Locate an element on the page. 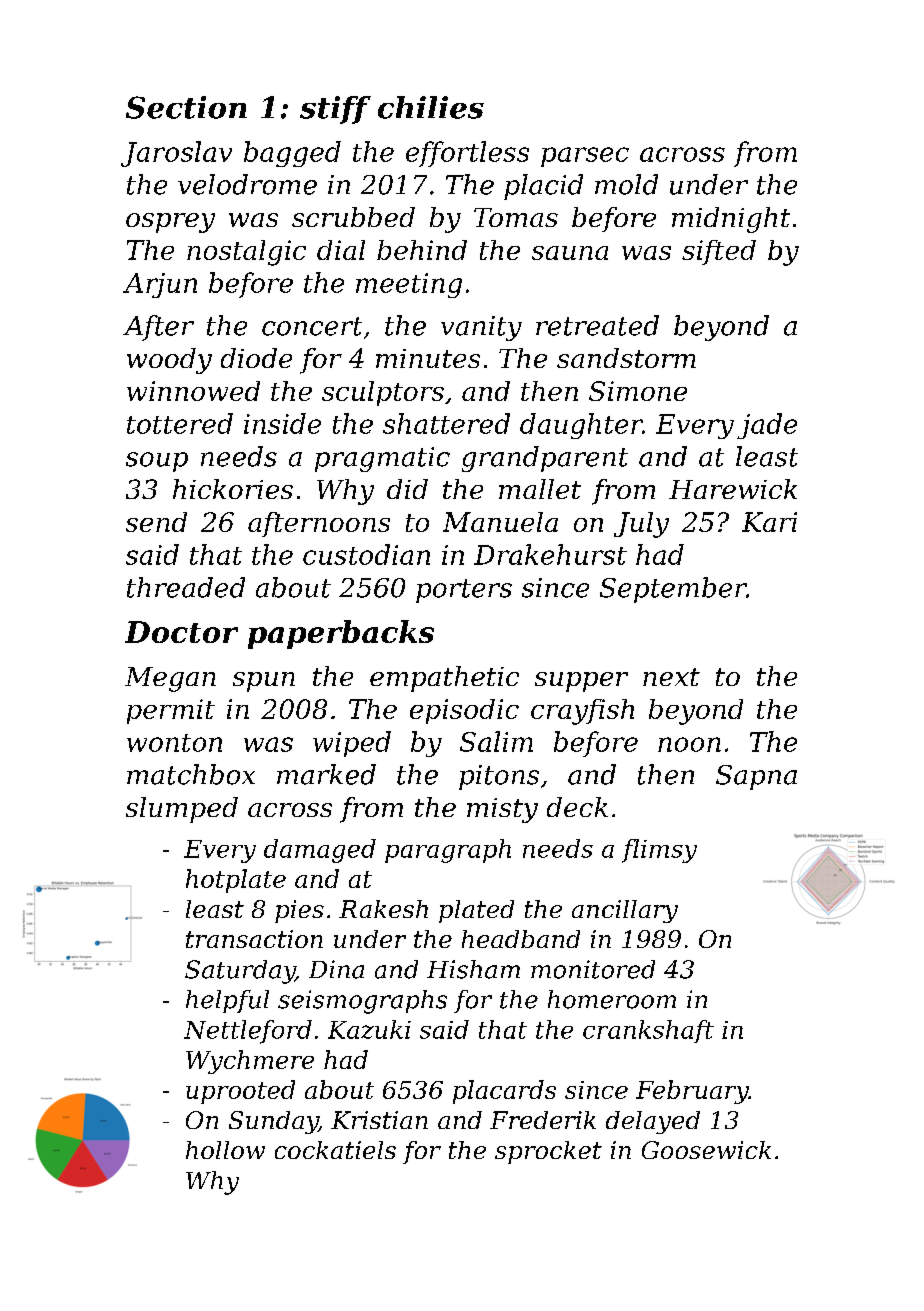  Arjun is located at coordinates (160, 285).
